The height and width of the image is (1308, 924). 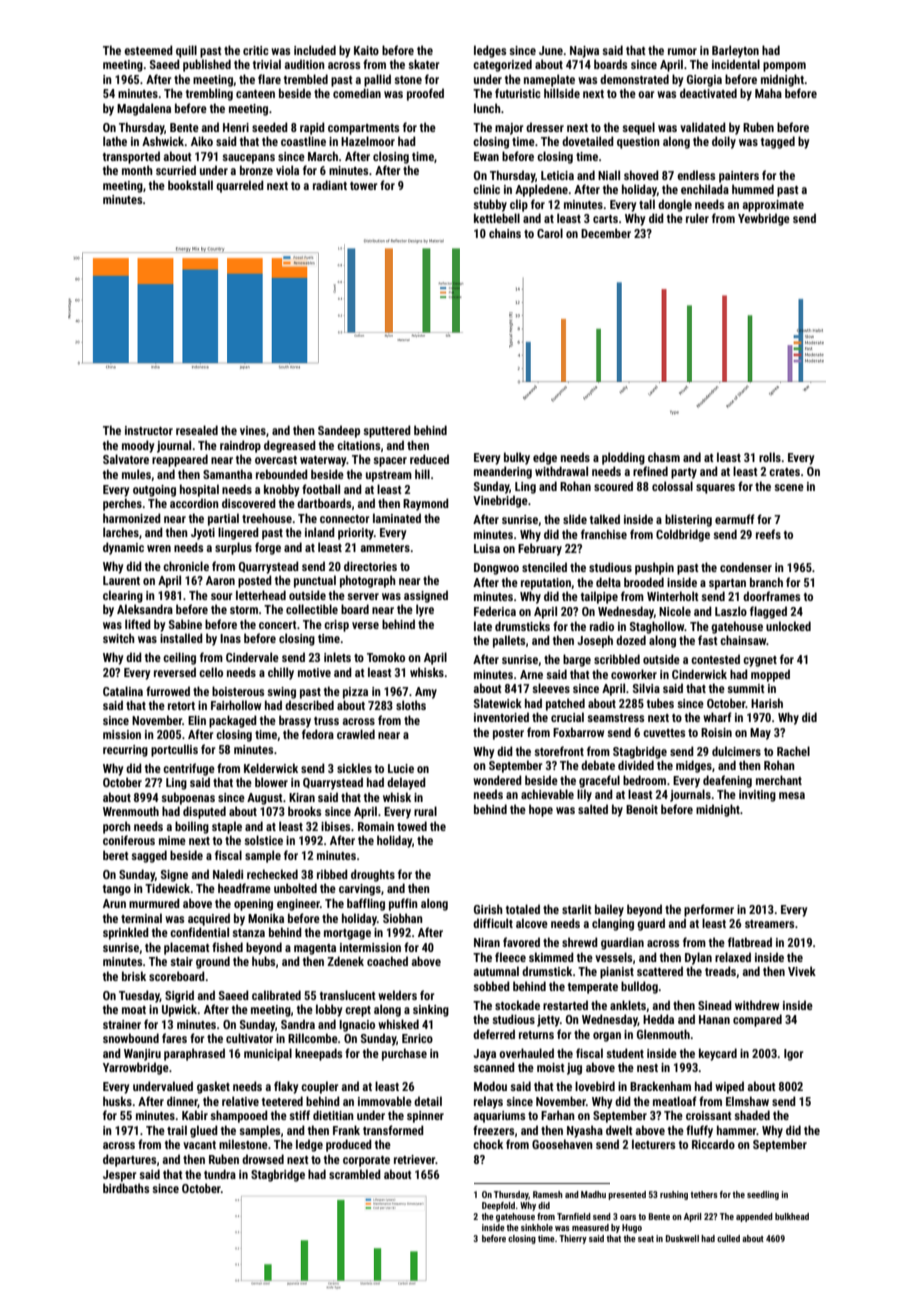 What do you see at coordinates (126, 1188) in the image?
I see `birdbaths` at bounding box center [126, 1188].
